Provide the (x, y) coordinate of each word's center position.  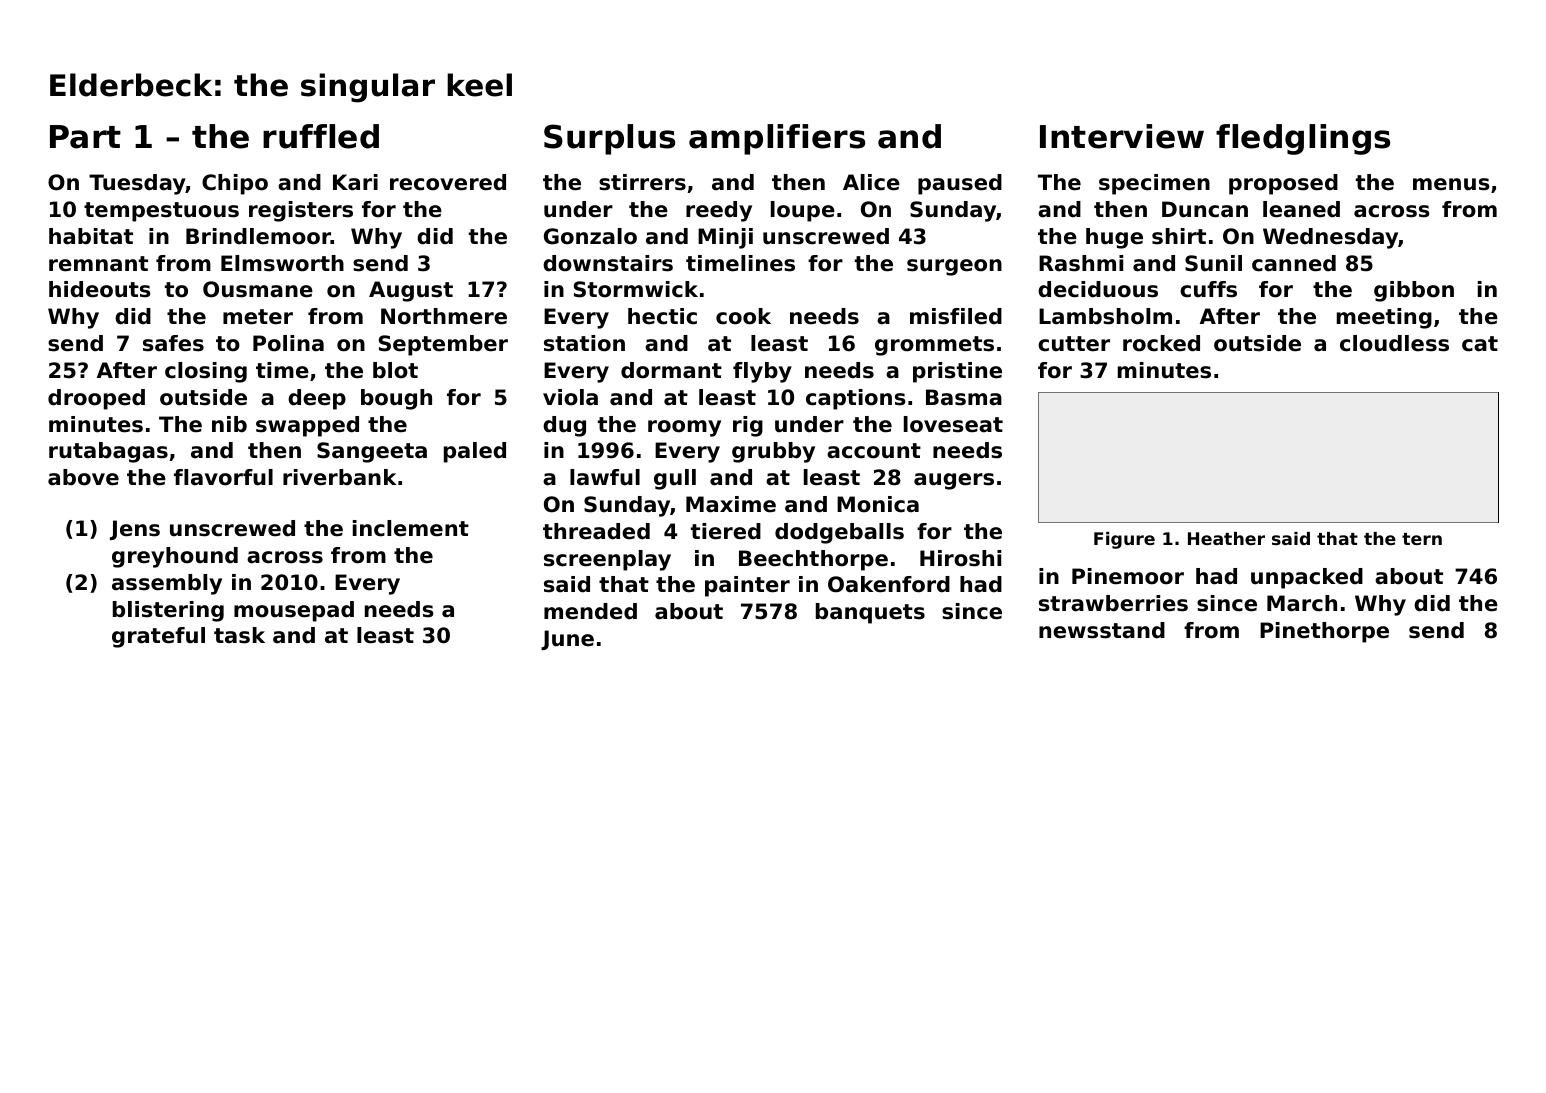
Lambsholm (1105, 316)
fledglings (1303, 139)
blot (395, 370)
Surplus (609, 139)
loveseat (953, 424)
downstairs (608, 263)
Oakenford (889, 584)
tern (1422, 539)
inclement (411, 528)
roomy (684, 428)
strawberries (1113, 603)
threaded (596, 531)
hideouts (100, 289)
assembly (167, 584)
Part (85, 137)
